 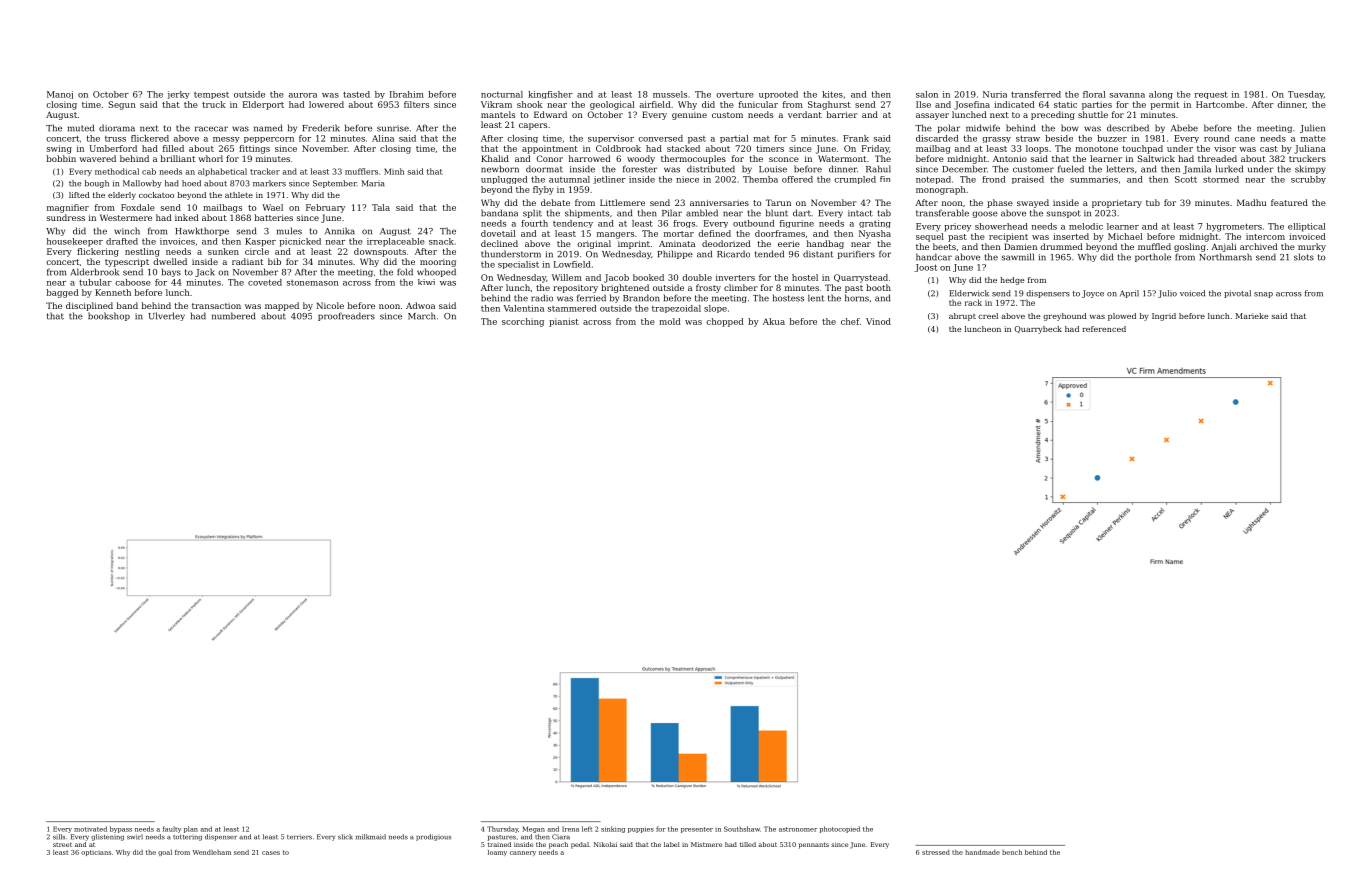 I want to click on Southshaw, so click(x=742, y=829).
